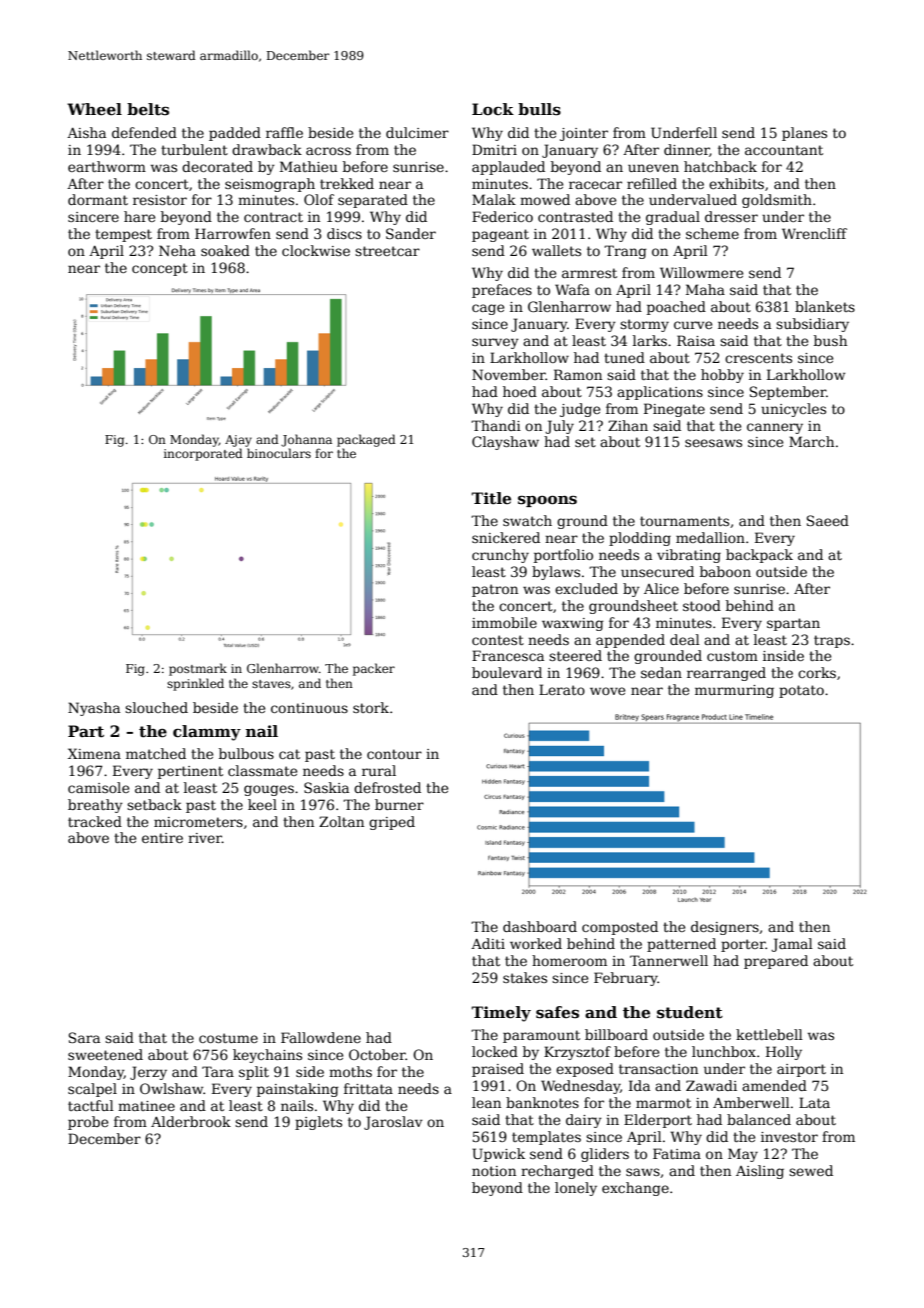 This screenshot has width=924, height=1308. Describe the element at coordinates (146, 1106) in the screenshot. I see `matinee` at that location.
